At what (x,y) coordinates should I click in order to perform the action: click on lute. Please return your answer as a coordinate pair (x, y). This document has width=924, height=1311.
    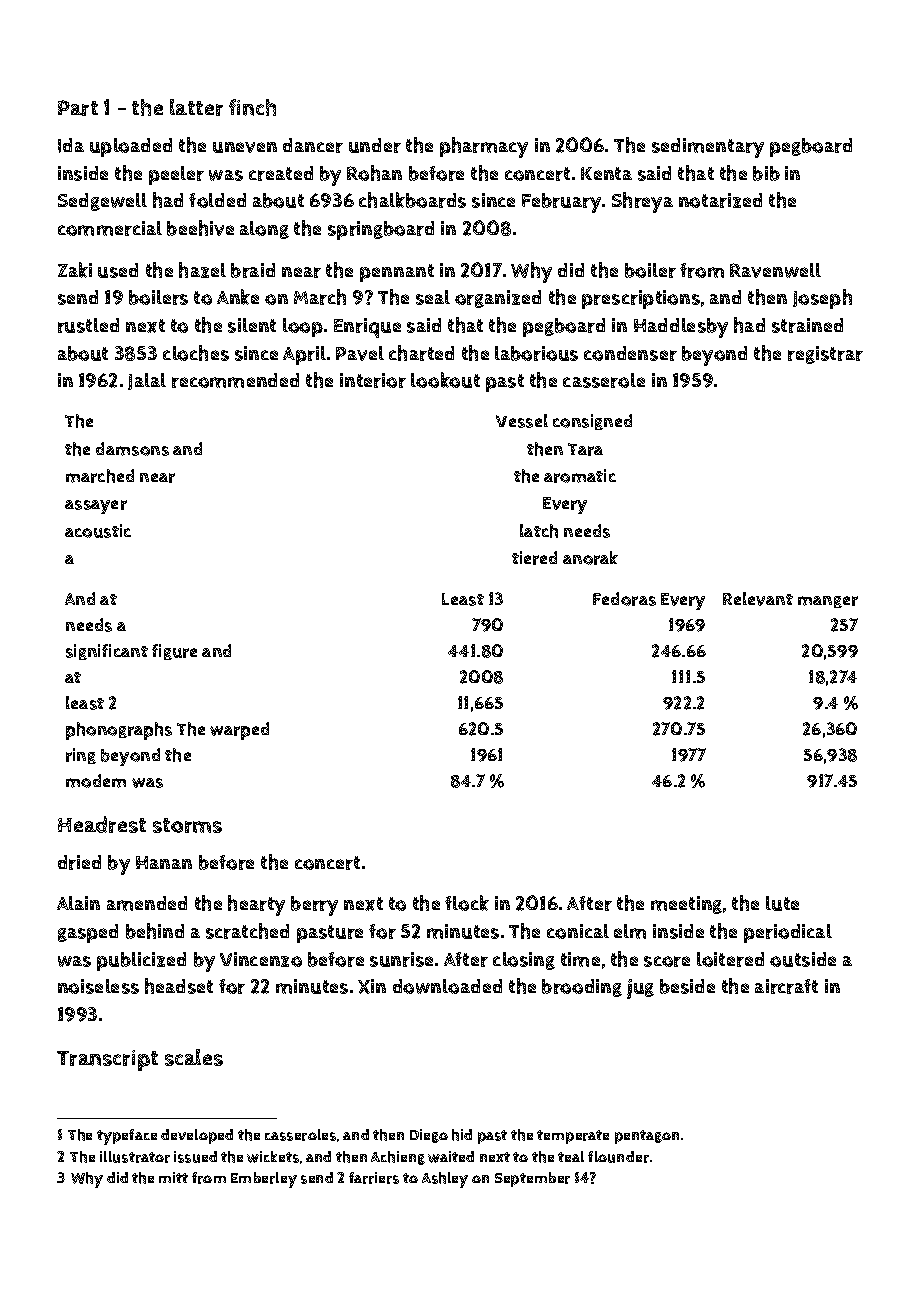
    Looking at the image, I should click on (782, 903).
